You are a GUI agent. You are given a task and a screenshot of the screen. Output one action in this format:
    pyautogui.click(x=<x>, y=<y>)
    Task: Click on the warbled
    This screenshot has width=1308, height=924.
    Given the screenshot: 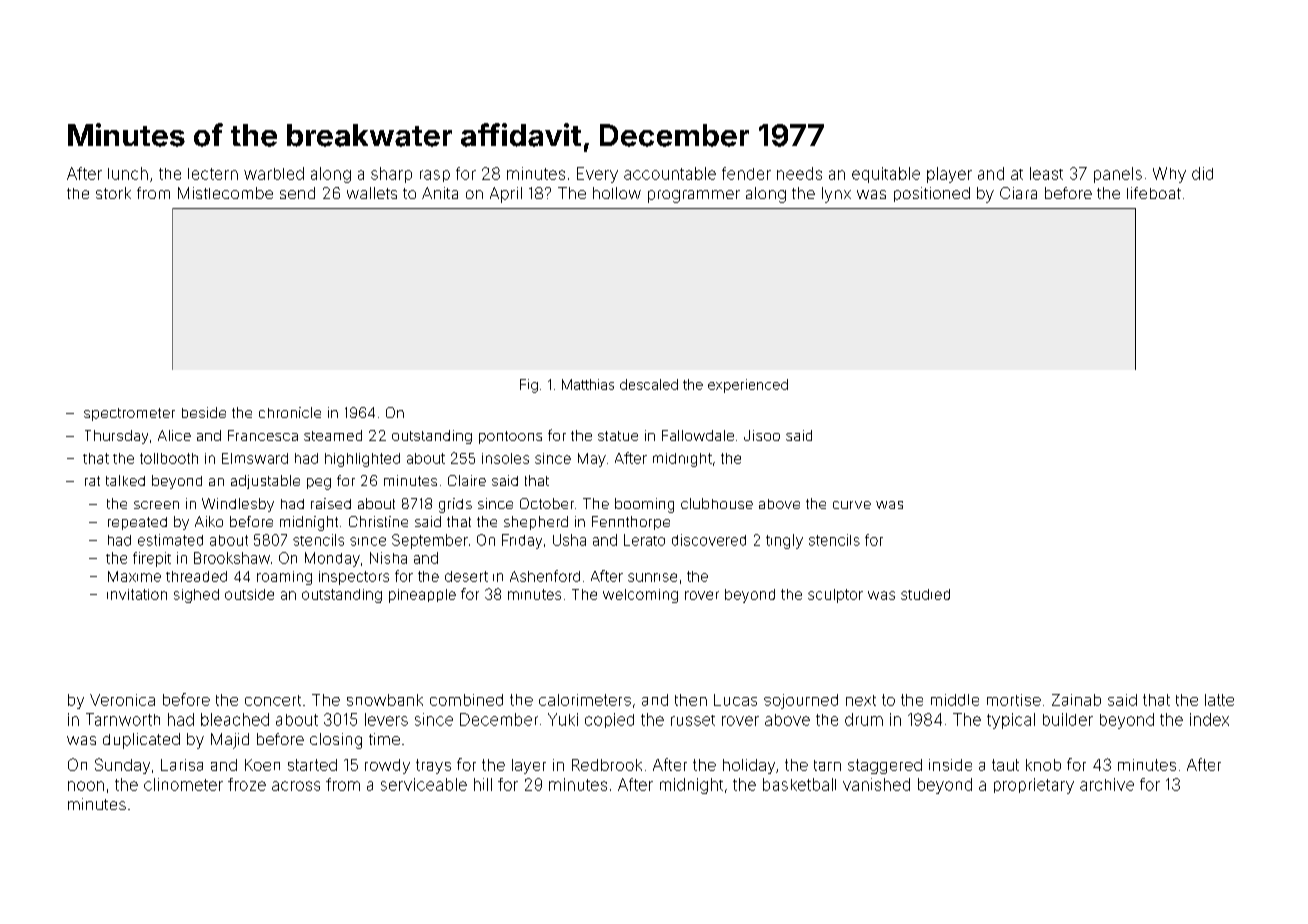 What is the action you would take?
    pyautogui.click(x=274, y=173)
